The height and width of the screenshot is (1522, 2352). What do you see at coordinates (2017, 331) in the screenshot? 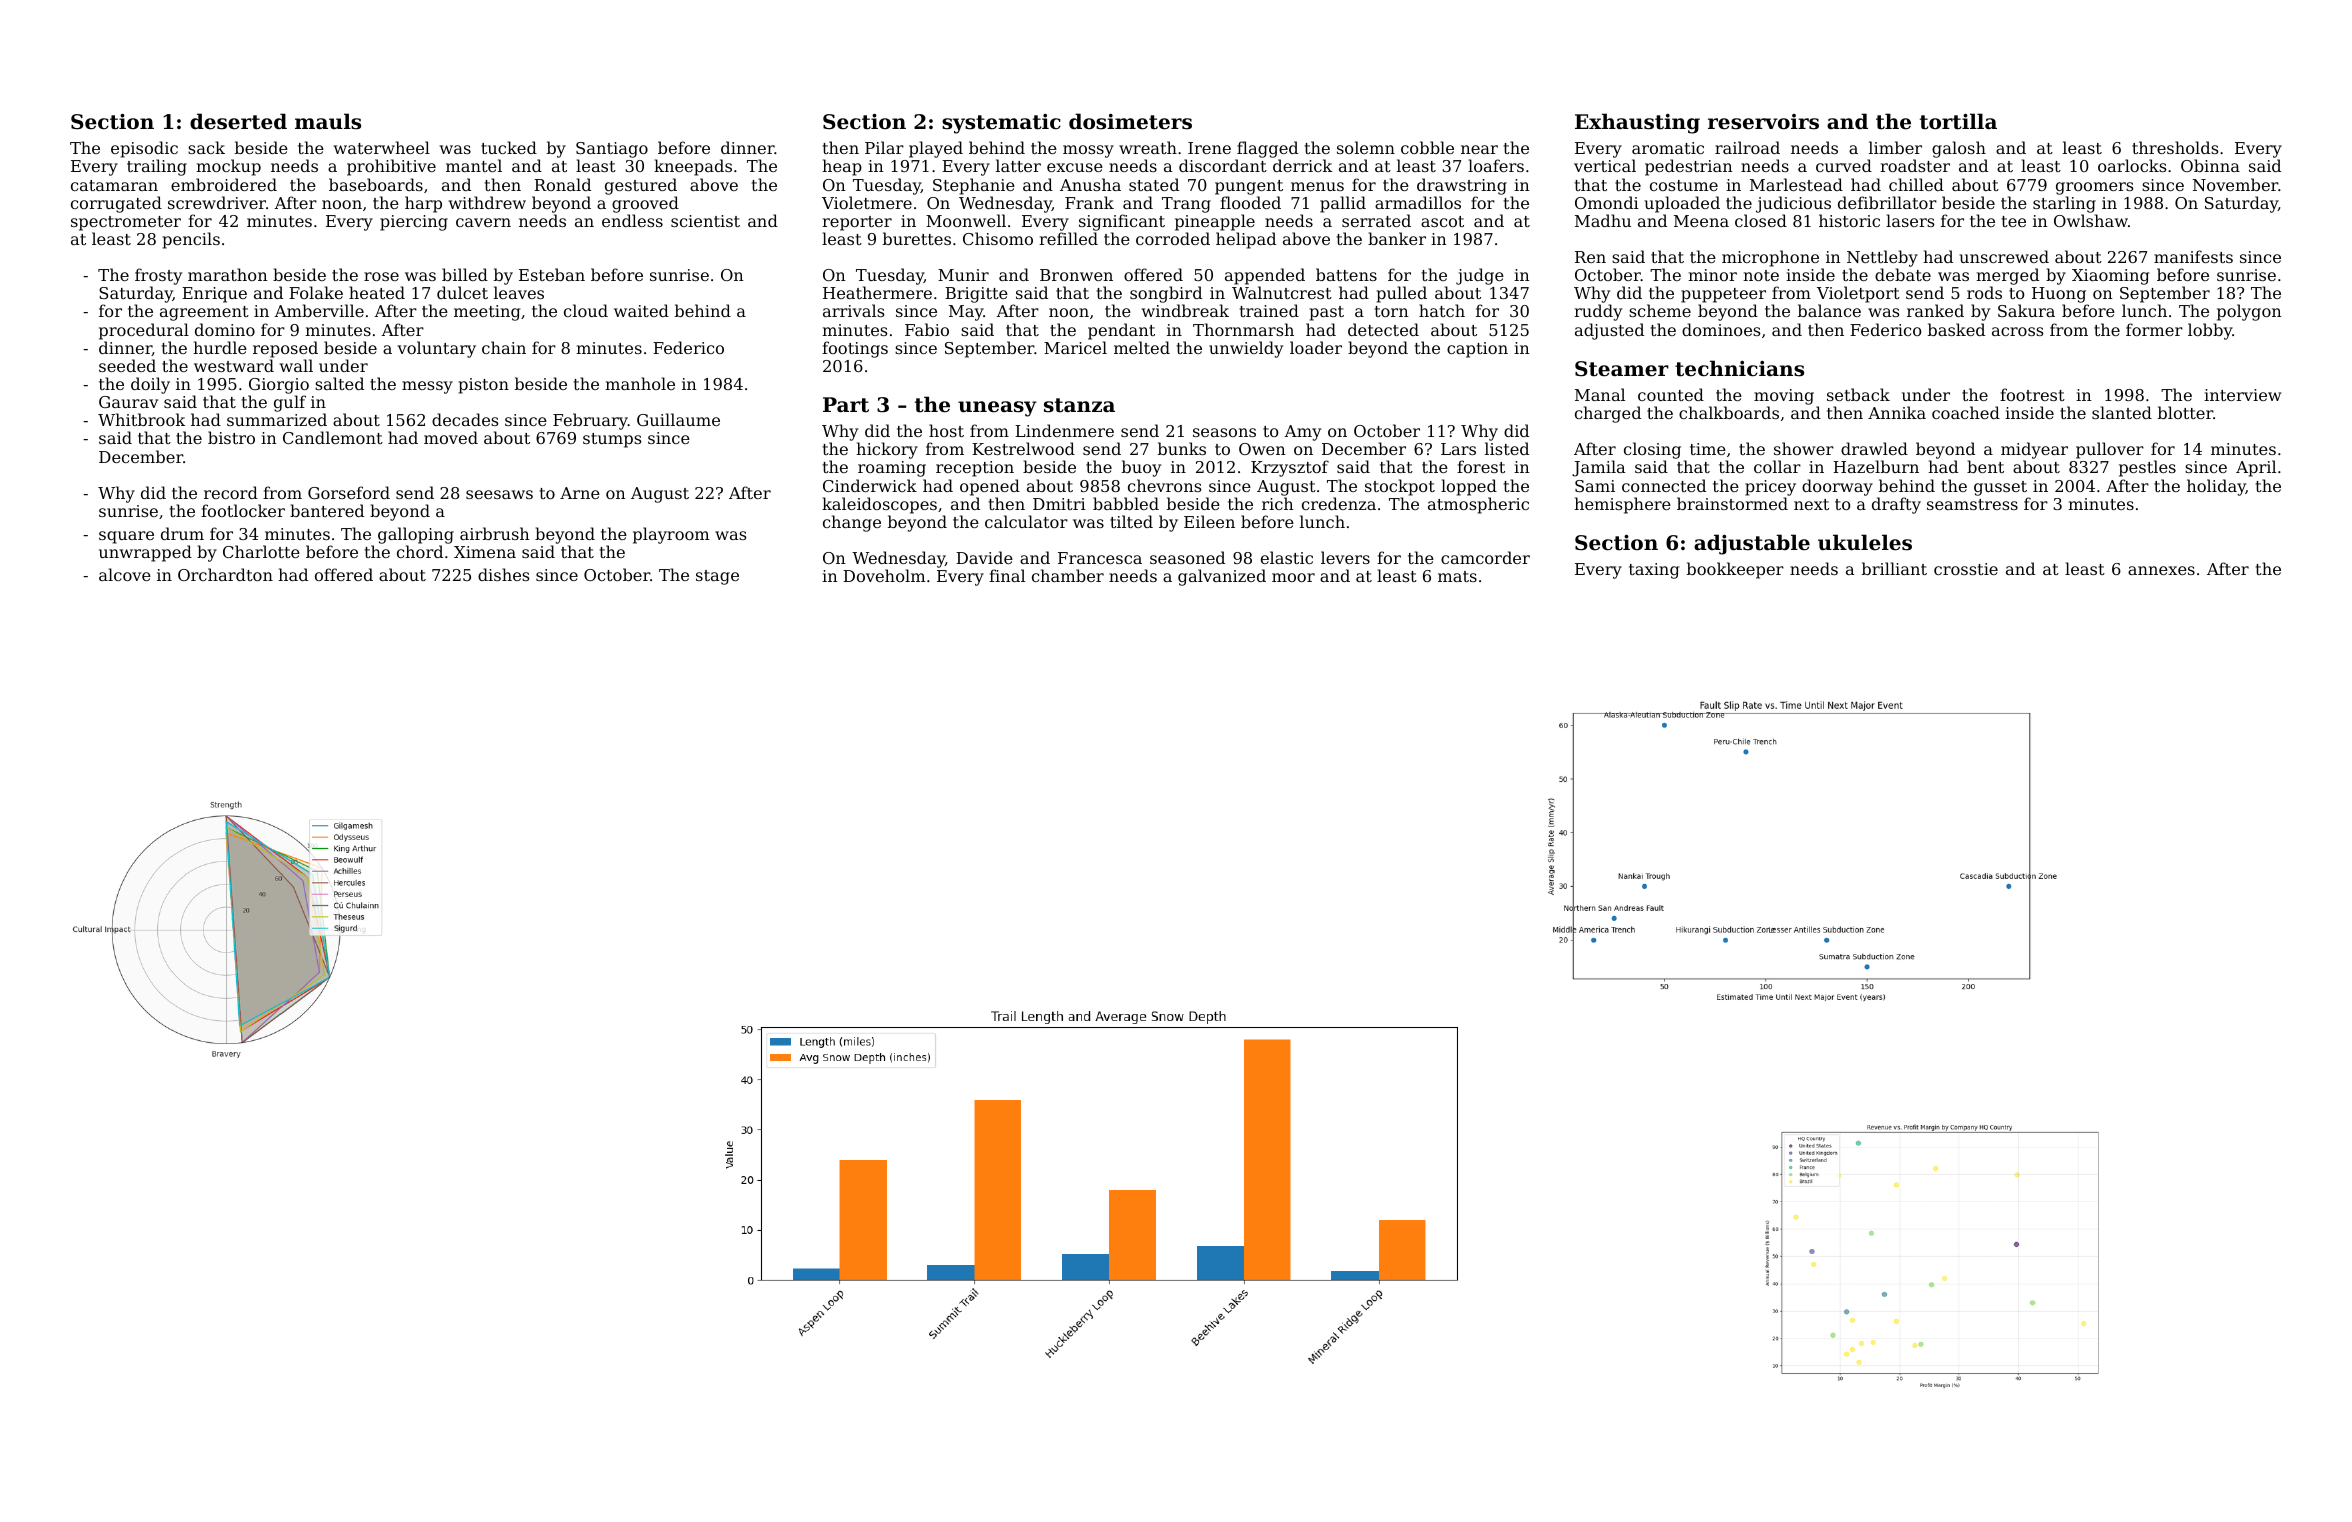
I see `across` at bounding box center [2017, 331].
